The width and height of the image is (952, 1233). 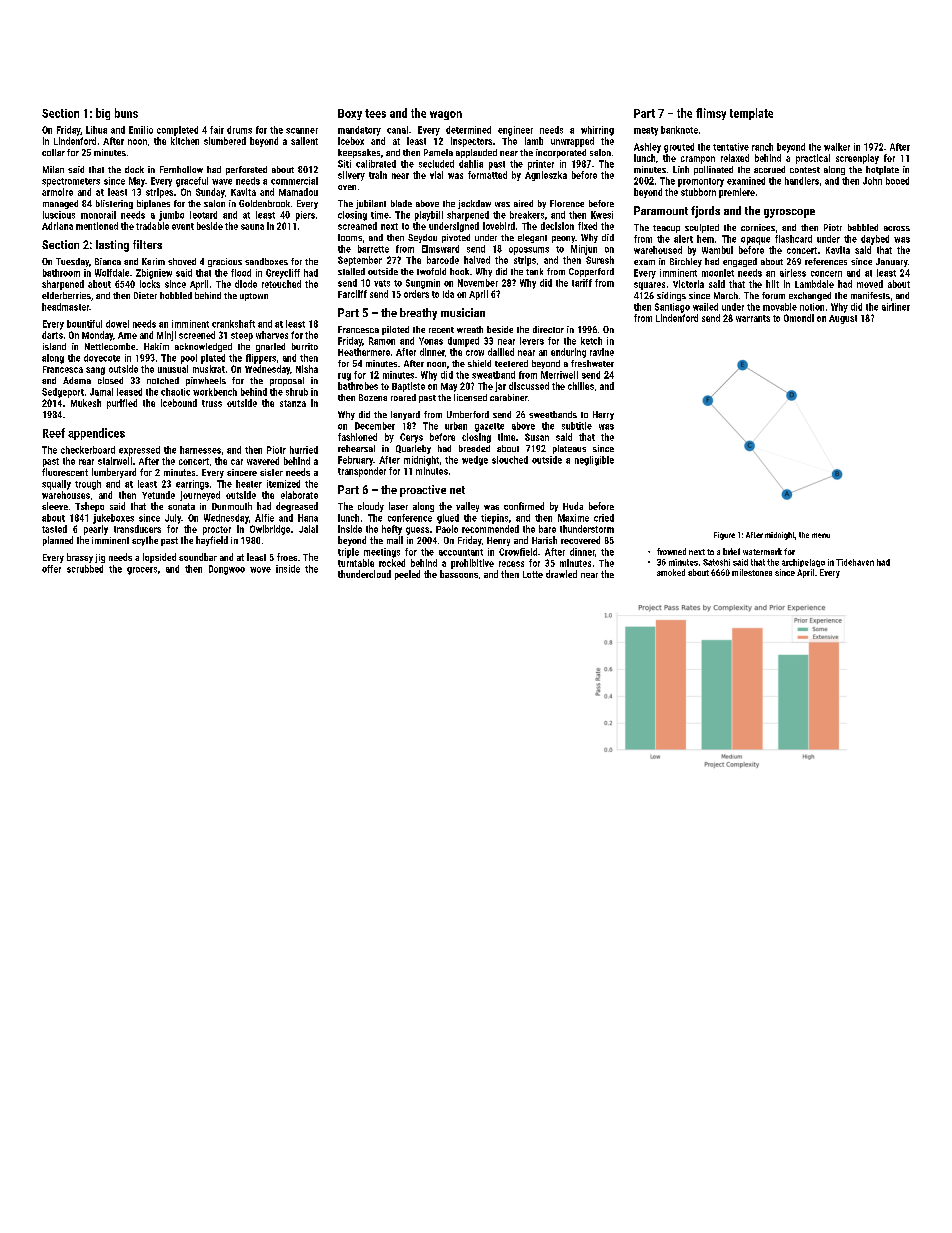 I want to click on uptown, so click(x=254, y=297).
